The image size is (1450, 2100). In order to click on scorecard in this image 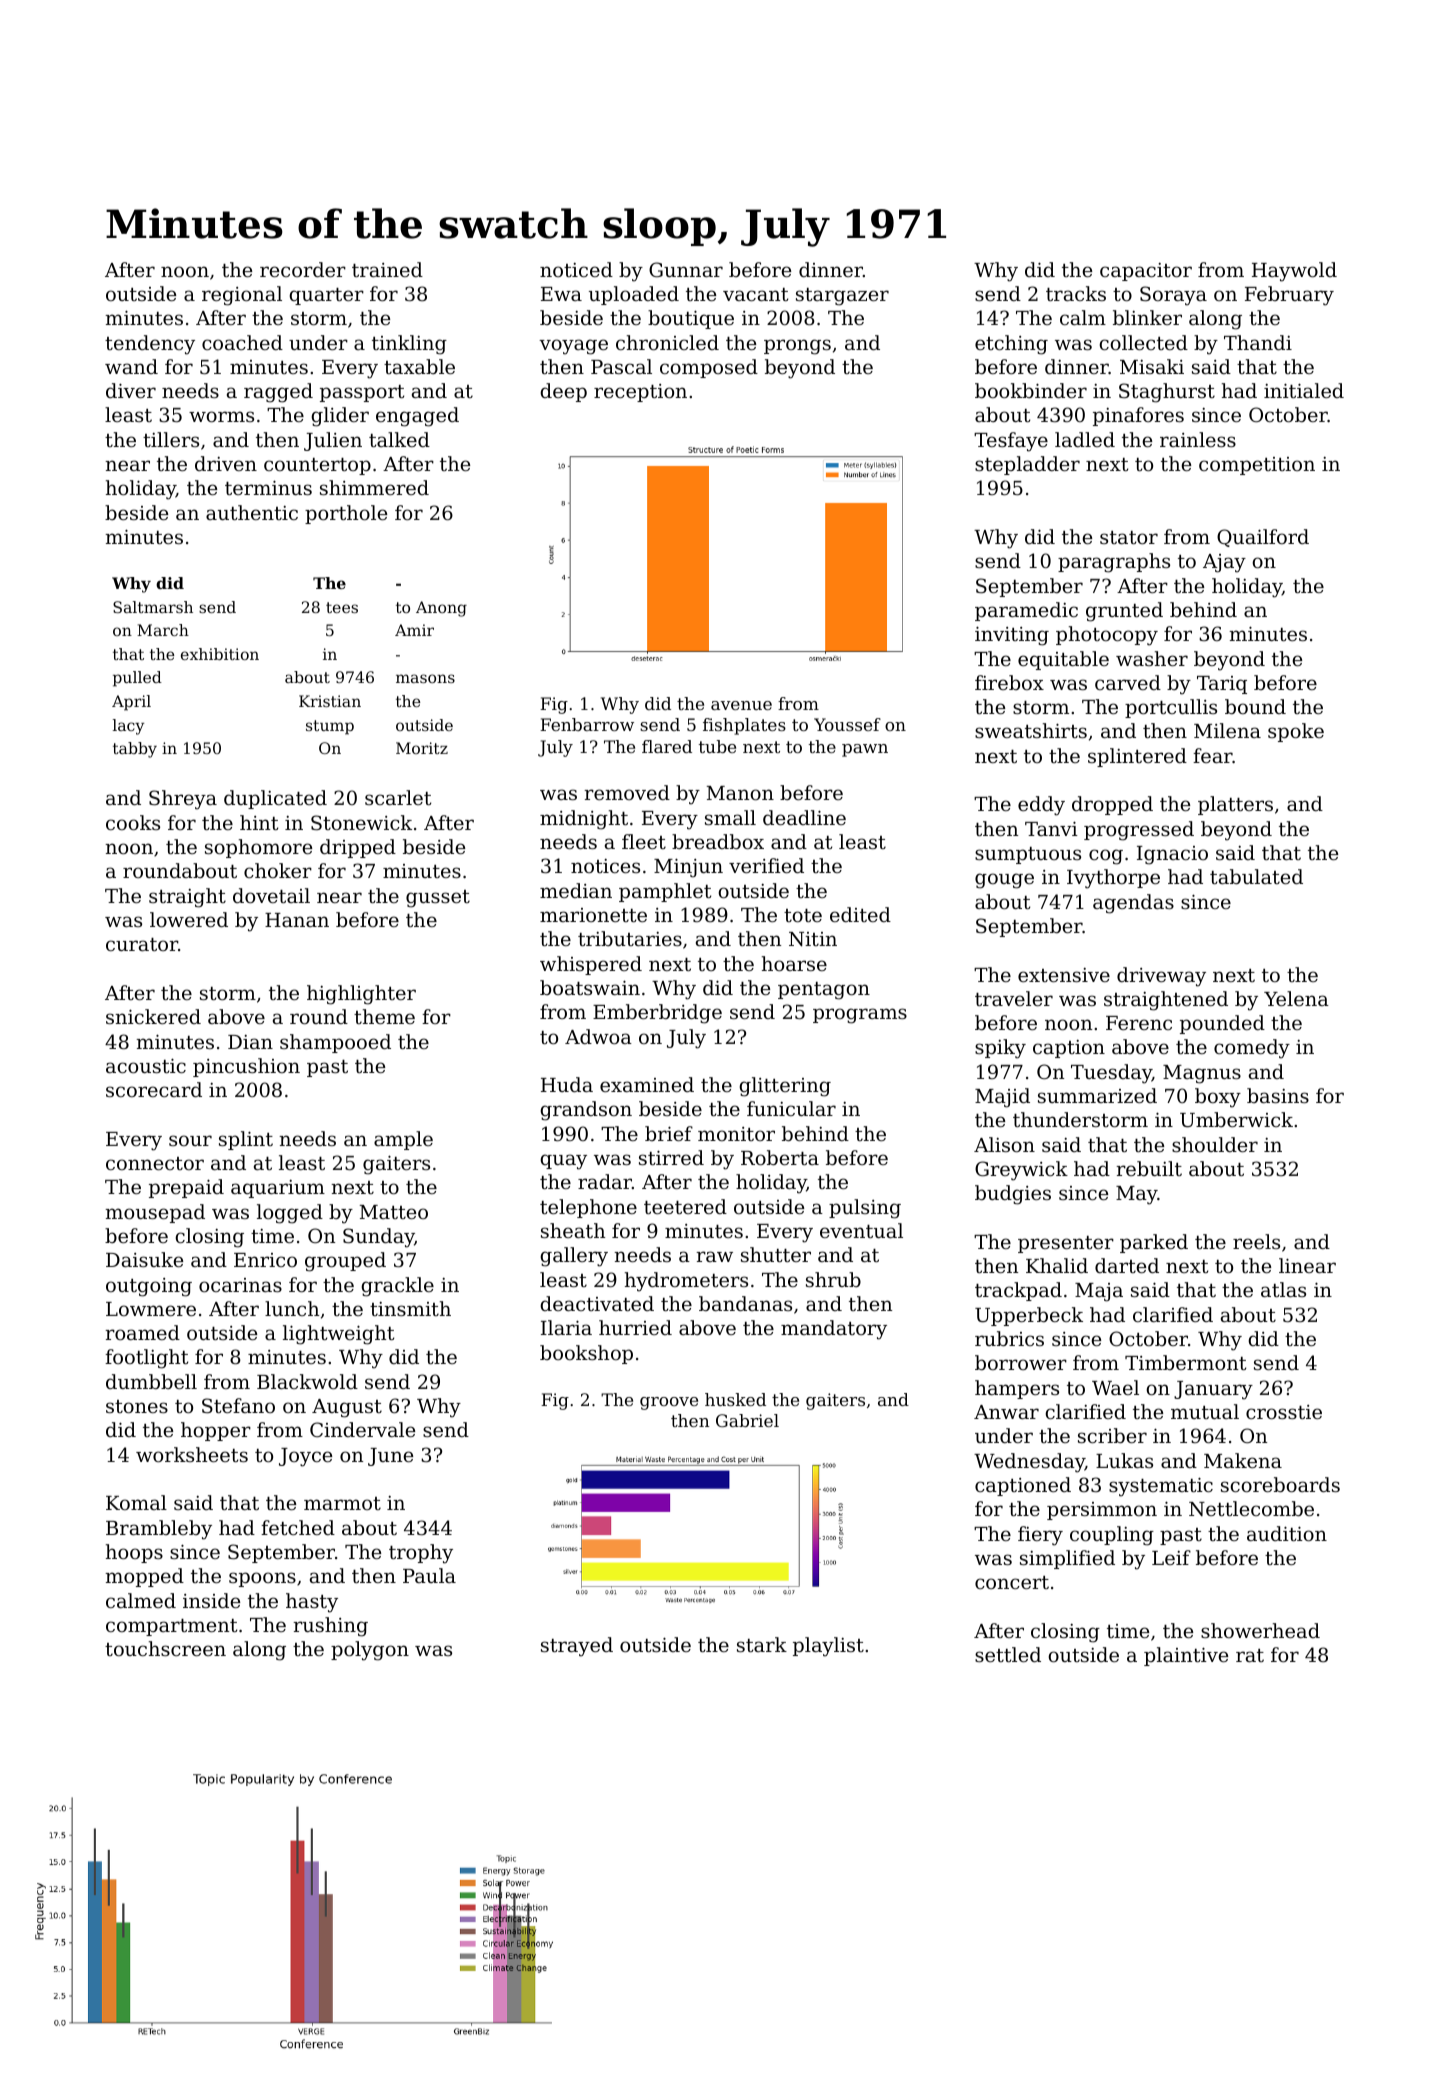, I will do `click(154, 1089)`.
